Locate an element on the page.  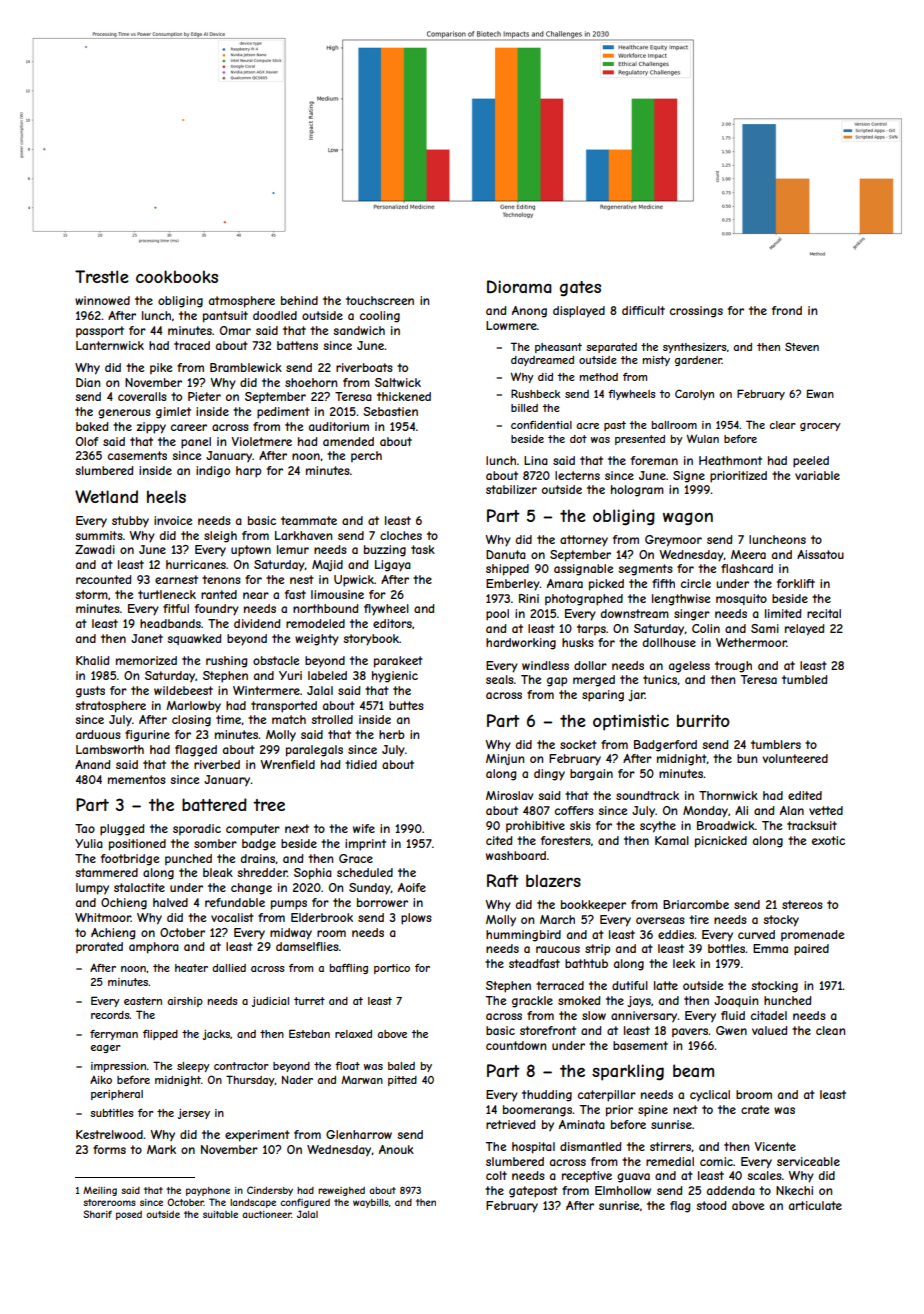
Meiling is located at coordinates (100, 1191).
